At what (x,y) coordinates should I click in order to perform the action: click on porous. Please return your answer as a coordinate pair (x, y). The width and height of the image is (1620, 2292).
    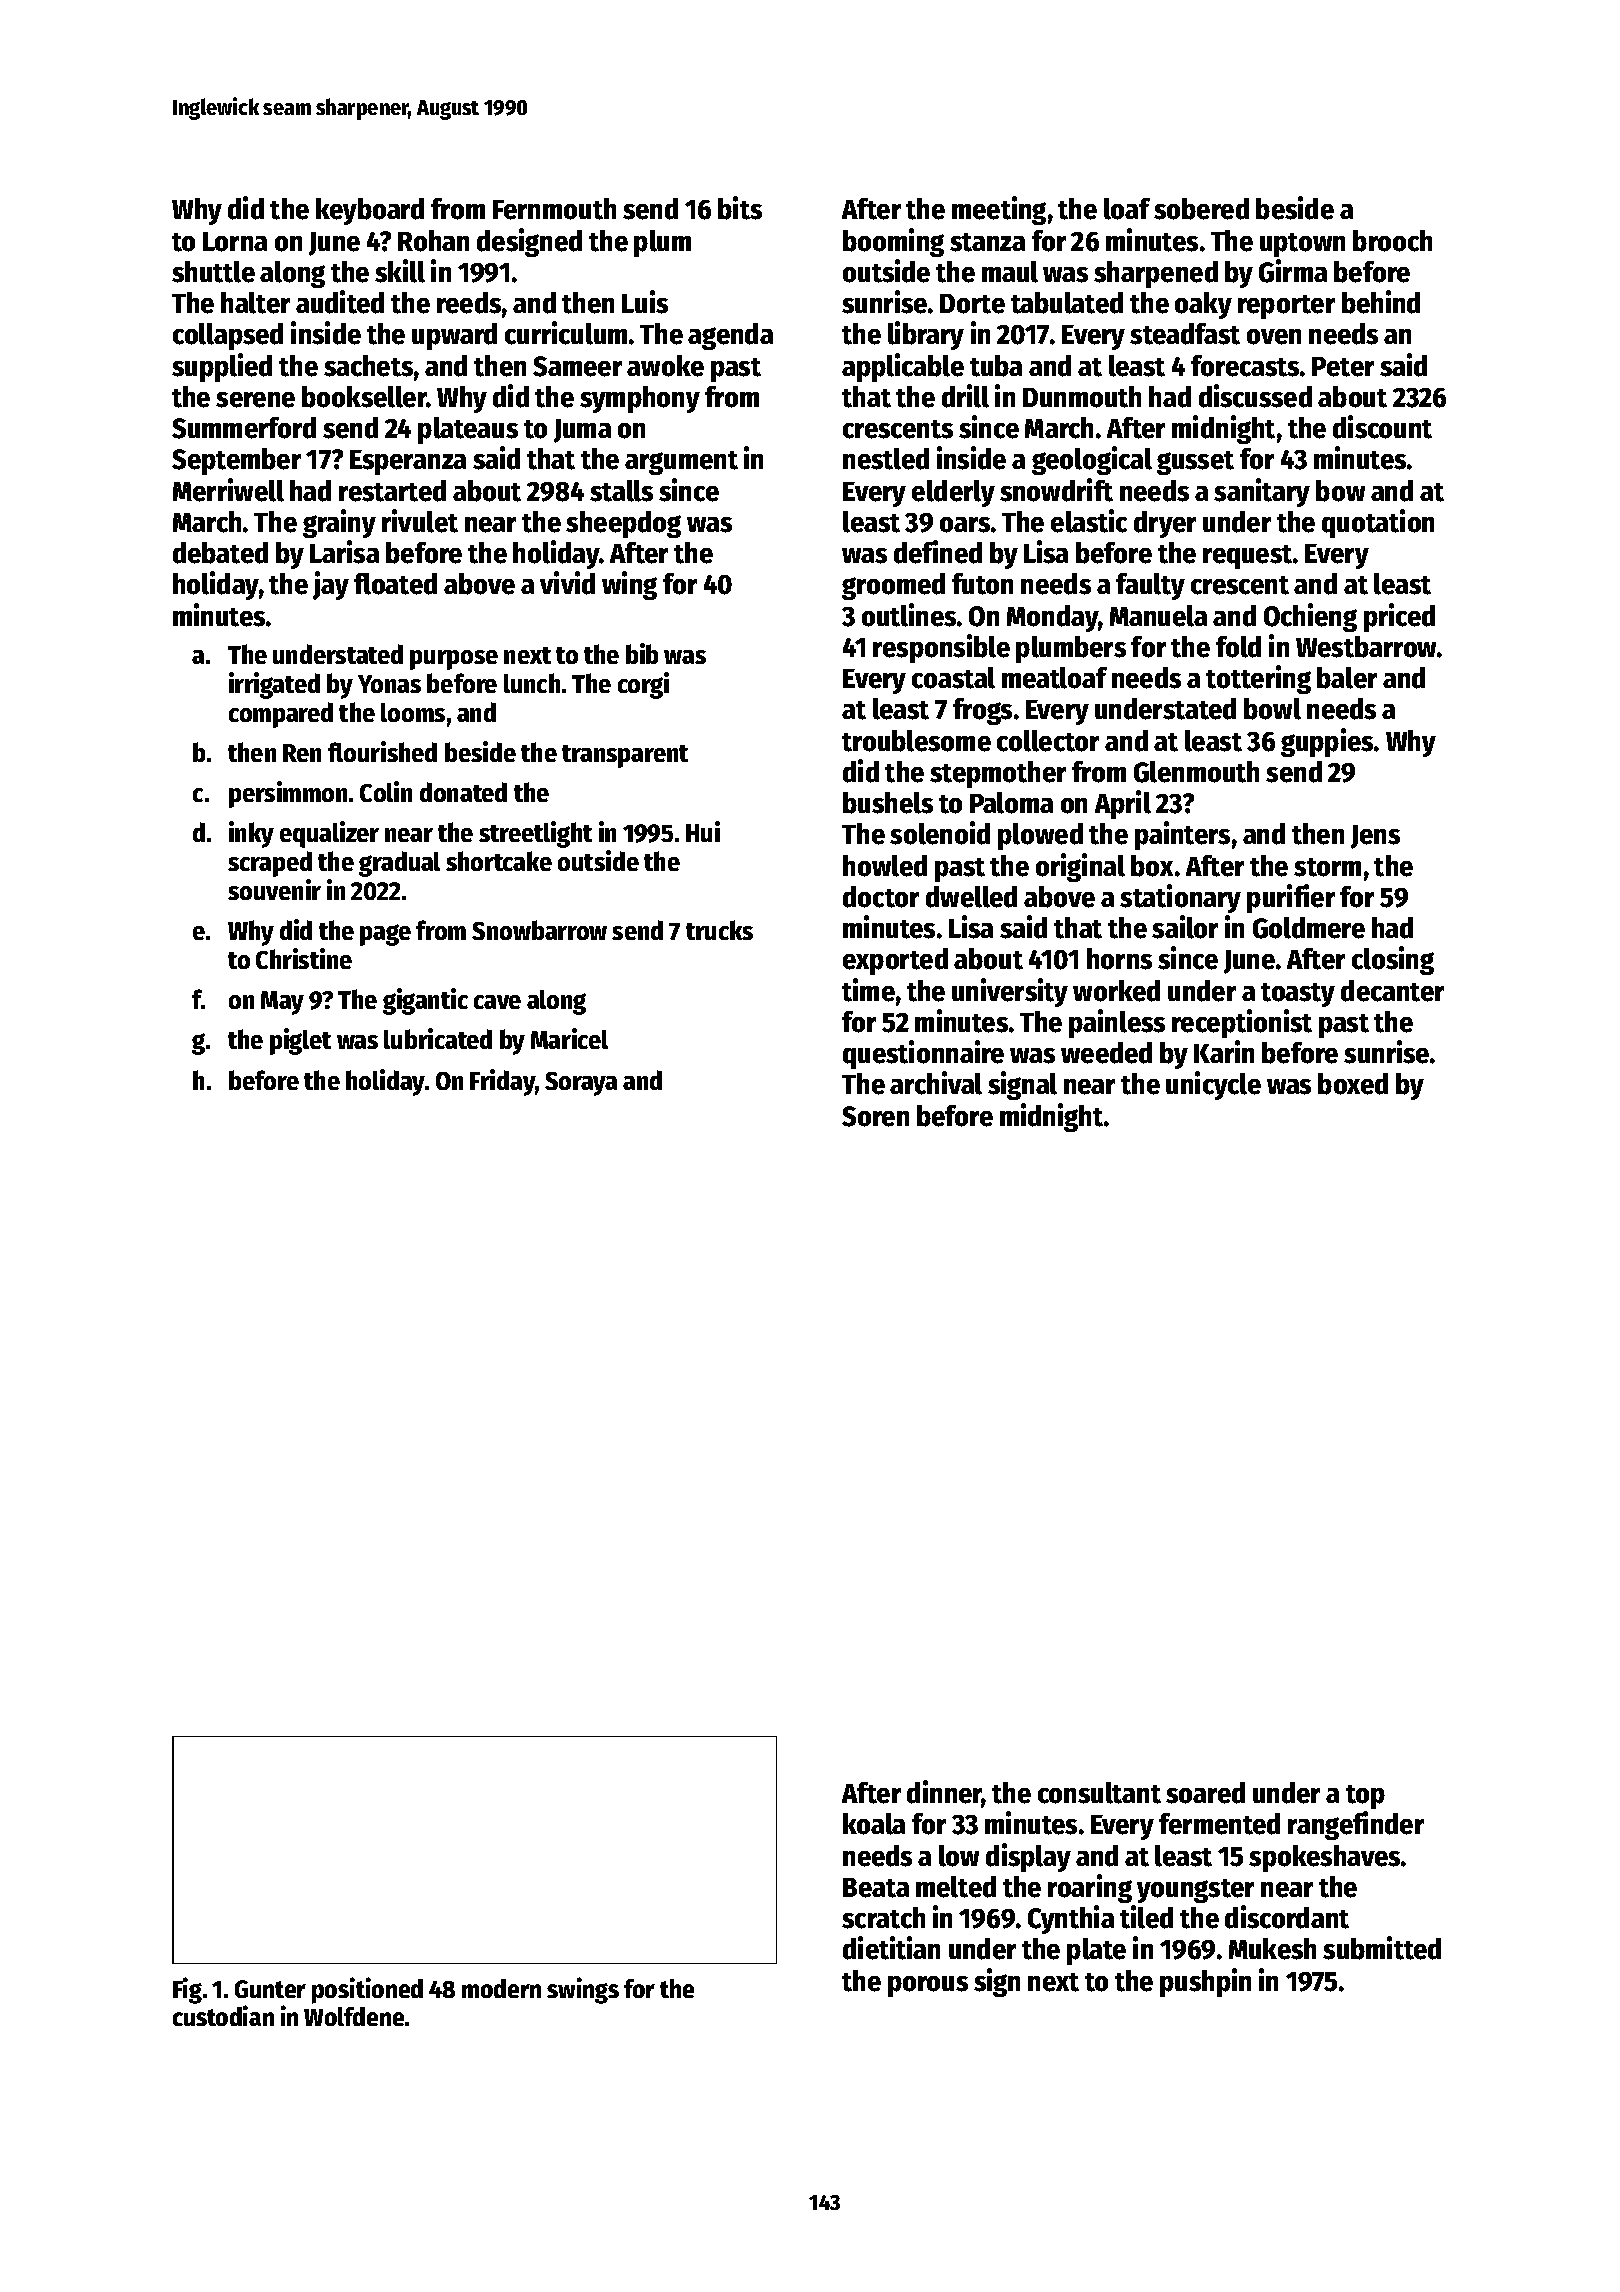
    Looking at the image, I should click on (928, 1986).
